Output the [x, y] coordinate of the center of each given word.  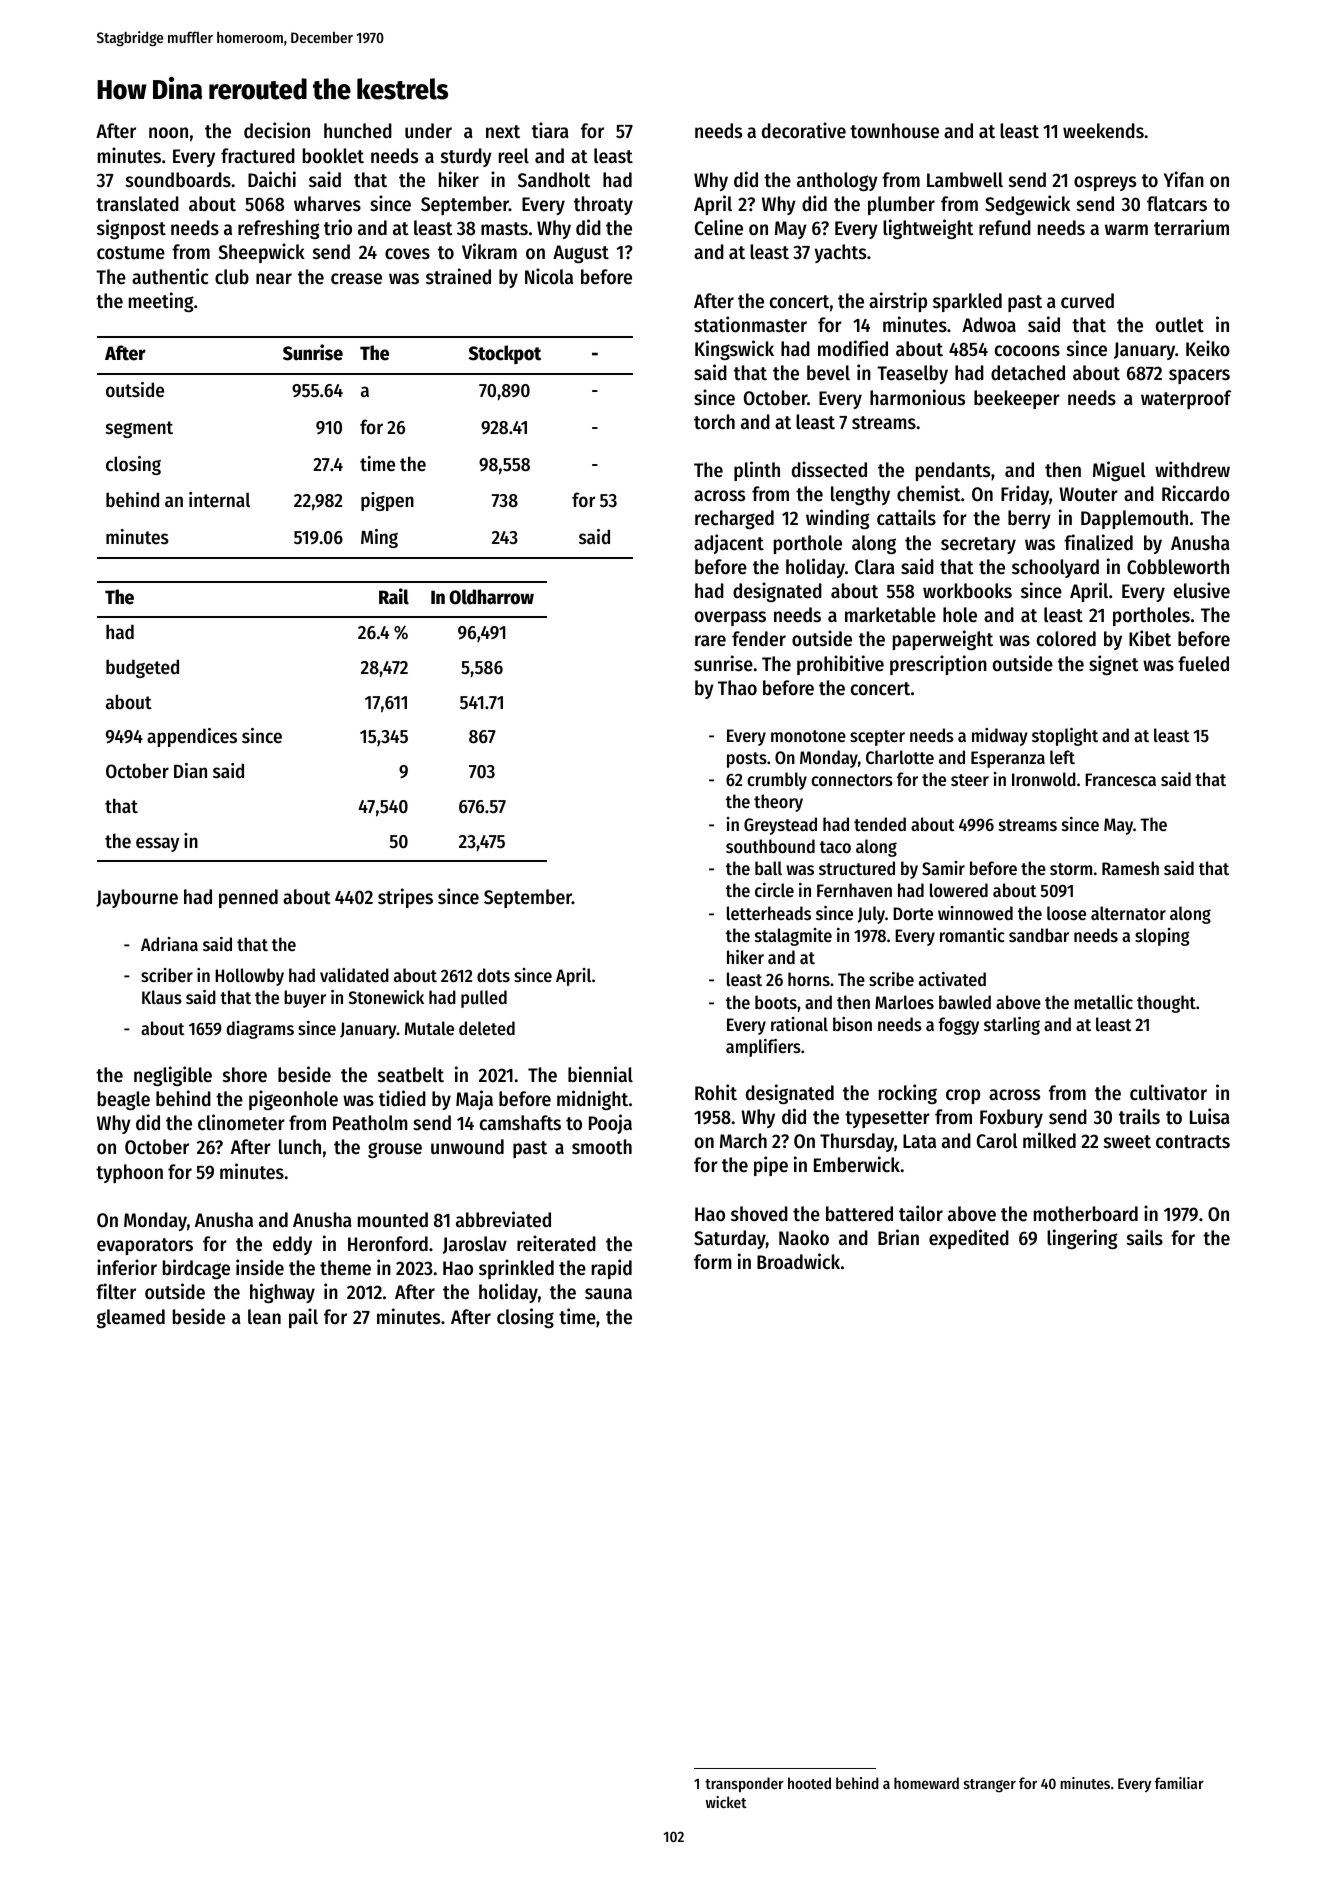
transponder [744, 1784]
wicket [726, 1802]
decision [277, 130]
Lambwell [965, 180]
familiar [1179, 1783]
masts [504, 229]
